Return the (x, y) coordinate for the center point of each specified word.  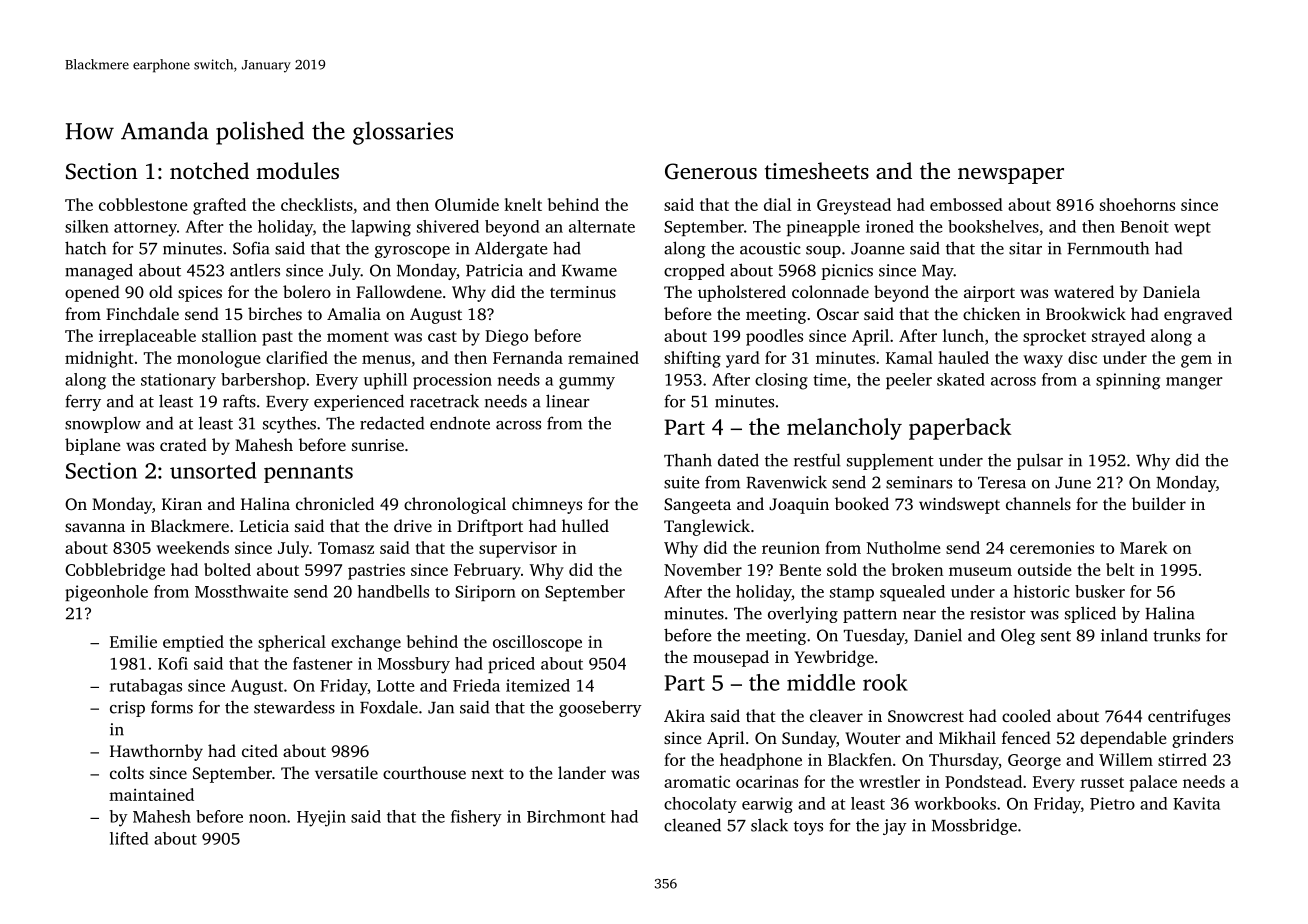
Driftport (490, 527)
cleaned (692, 825)
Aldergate (511, 250)
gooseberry (600, 709)
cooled (1026, 715)
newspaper (1011, 176)
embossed (966, 204)
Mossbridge (974, 826)
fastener (323, 663)
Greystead (854, 206)
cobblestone (143, 204)
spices (200, 294)
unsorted (213, 470)
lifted (129, 838)
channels (1038, 503)
